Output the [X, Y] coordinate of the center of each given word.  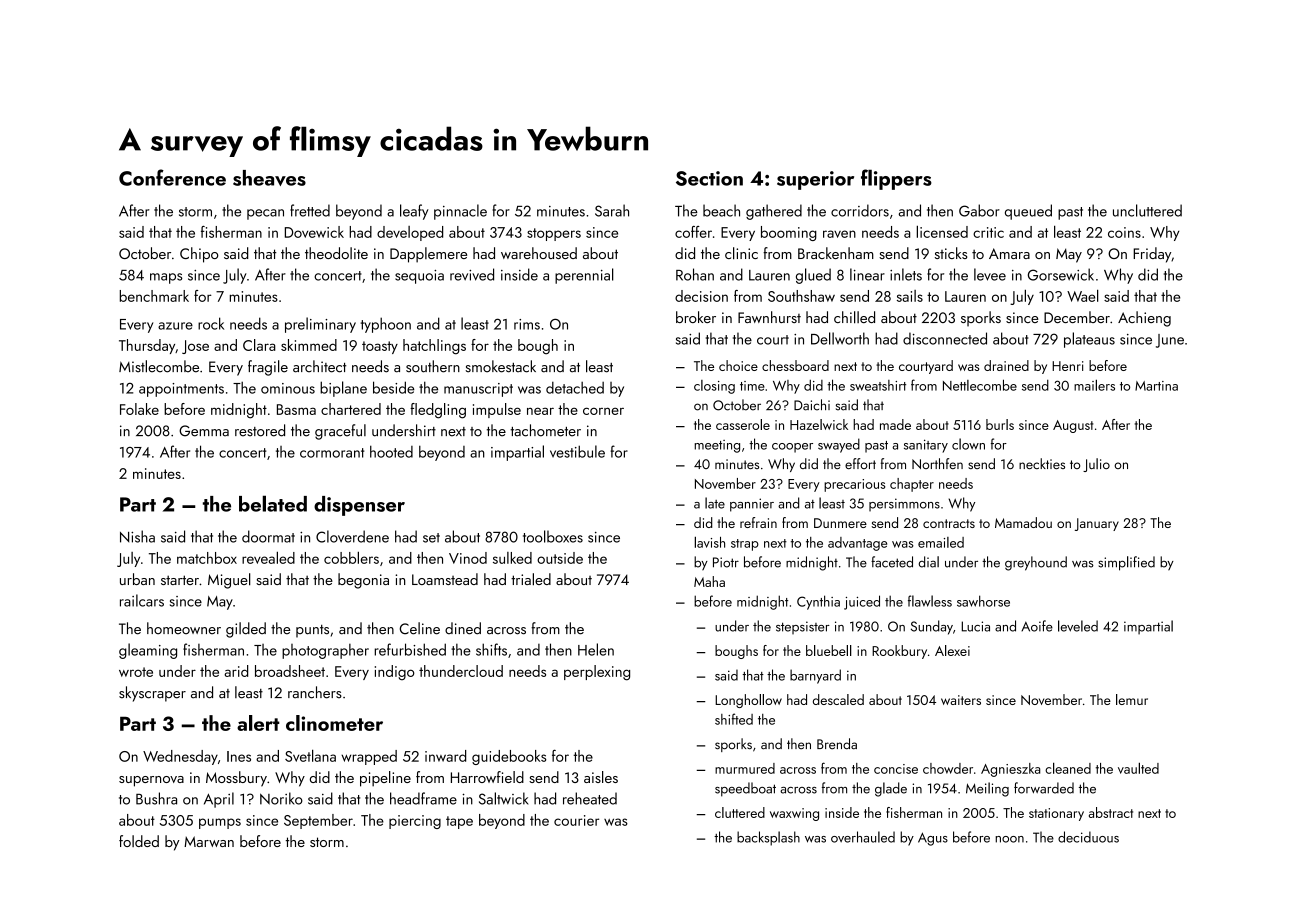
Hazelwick [819, 424]
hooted [391, 451]
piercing [415, 822]
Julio [1096, 465]
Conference [172, 177]
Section [709, 178]
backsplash [768, 838]
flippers [896, 179]
